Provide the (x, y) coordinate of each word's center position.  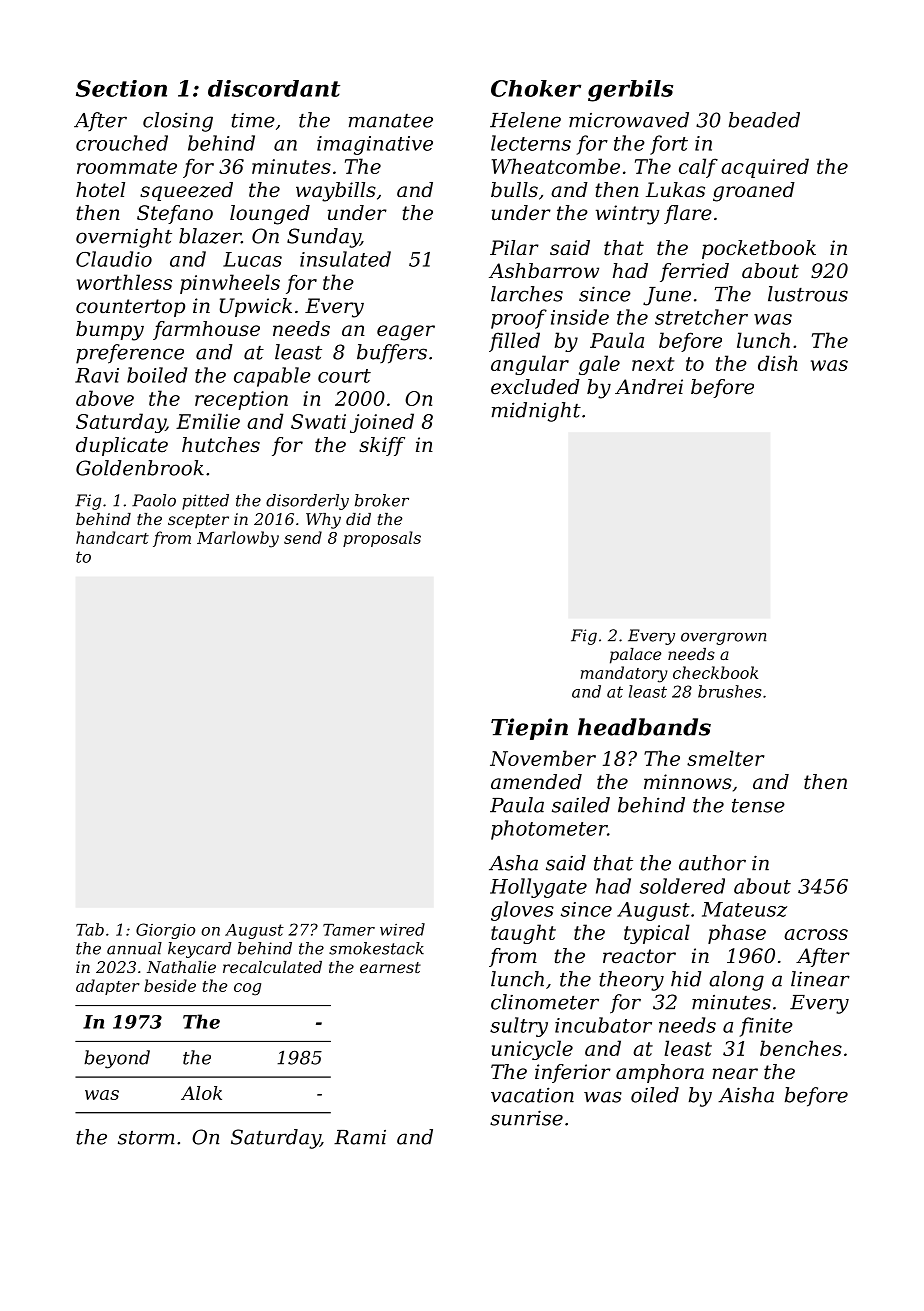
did (358, 519)
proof (519, 319)
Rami (360, 1137)
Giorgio (165, 931)
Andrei (649, 387)
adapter (108, 987)
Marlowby (238, 539)
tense (758, 806)
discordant (274, 88)
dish (777, 363)
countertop (130, 308)
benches (801, 1048)
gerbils (630, 91)
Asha (513, 863)
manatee (391, 121)
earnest (390, 967)
